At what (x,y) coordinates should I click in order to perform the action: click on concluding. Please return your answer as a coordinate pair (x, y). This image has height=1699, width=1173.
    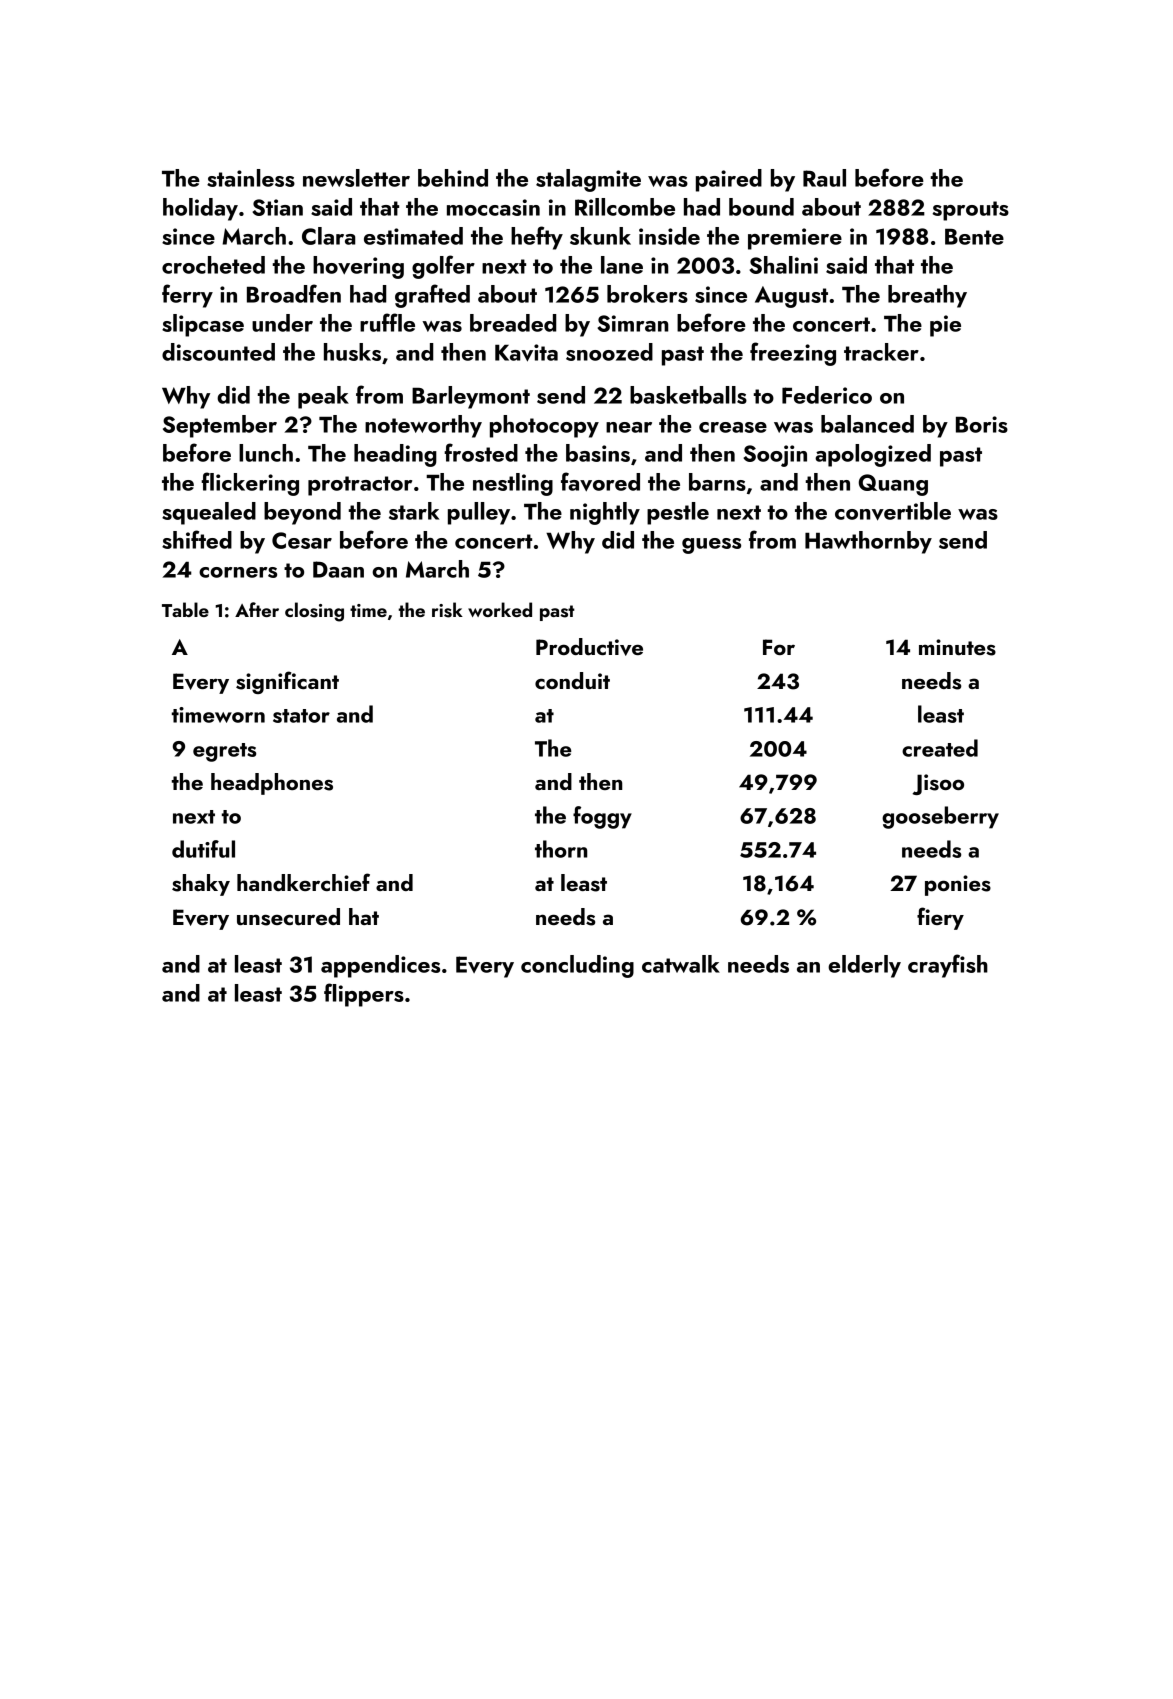
    Looking at the image, I should click on (577, 966).
